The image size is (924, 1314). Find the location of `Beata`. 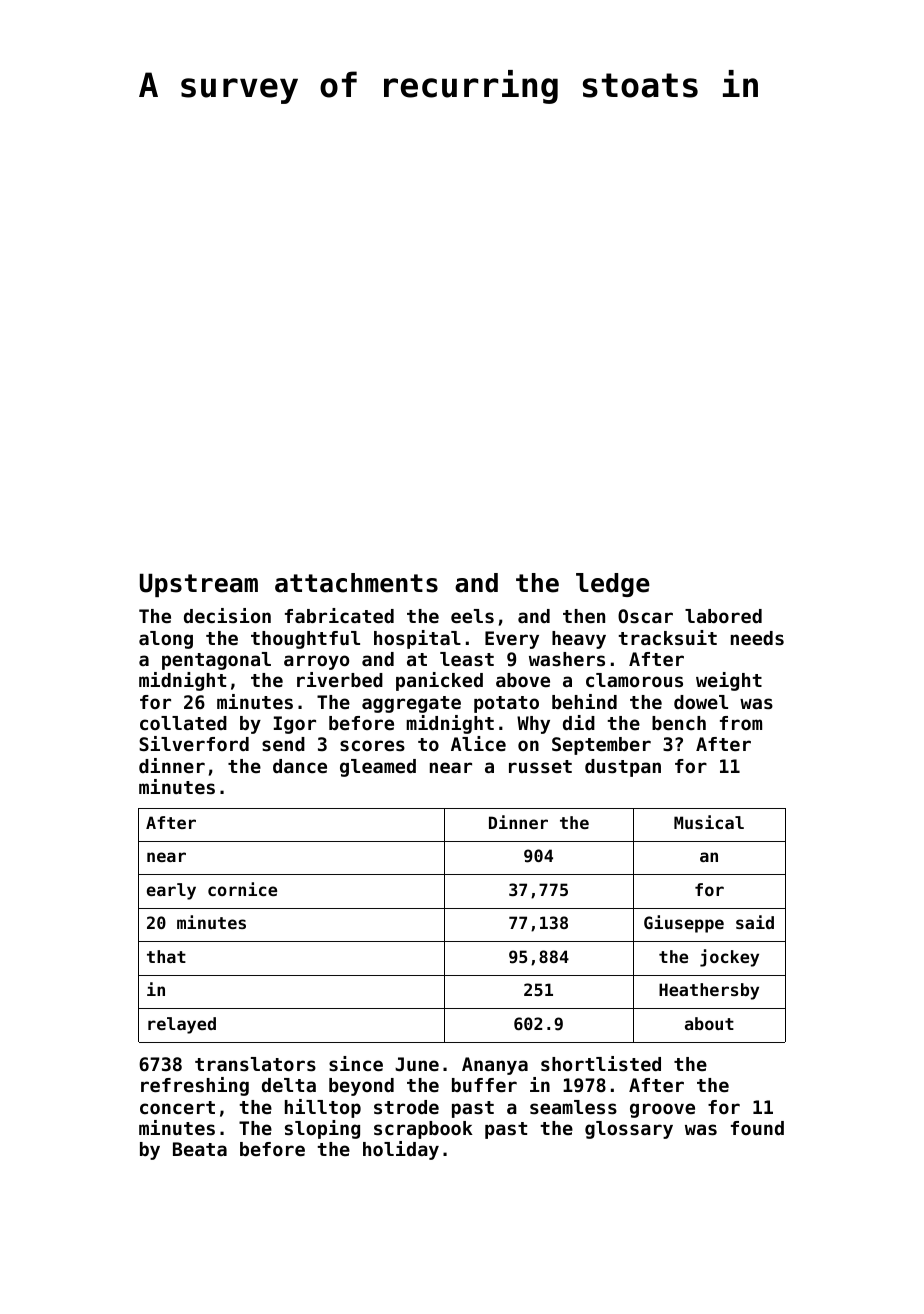

Beata is located at coordinates (200, 1149).
